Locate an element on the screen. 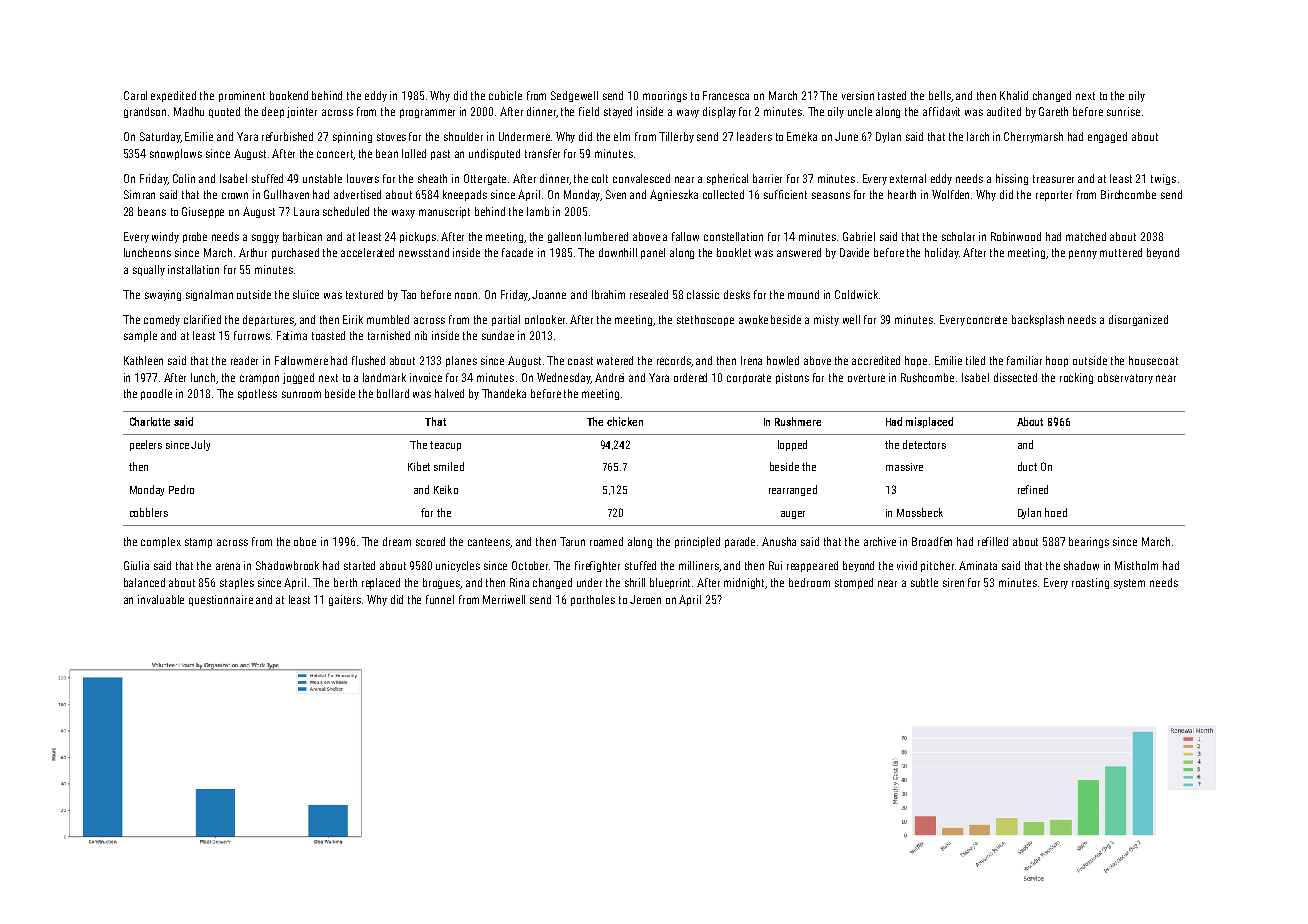  cubicle is located at coordinates (505, 95).
